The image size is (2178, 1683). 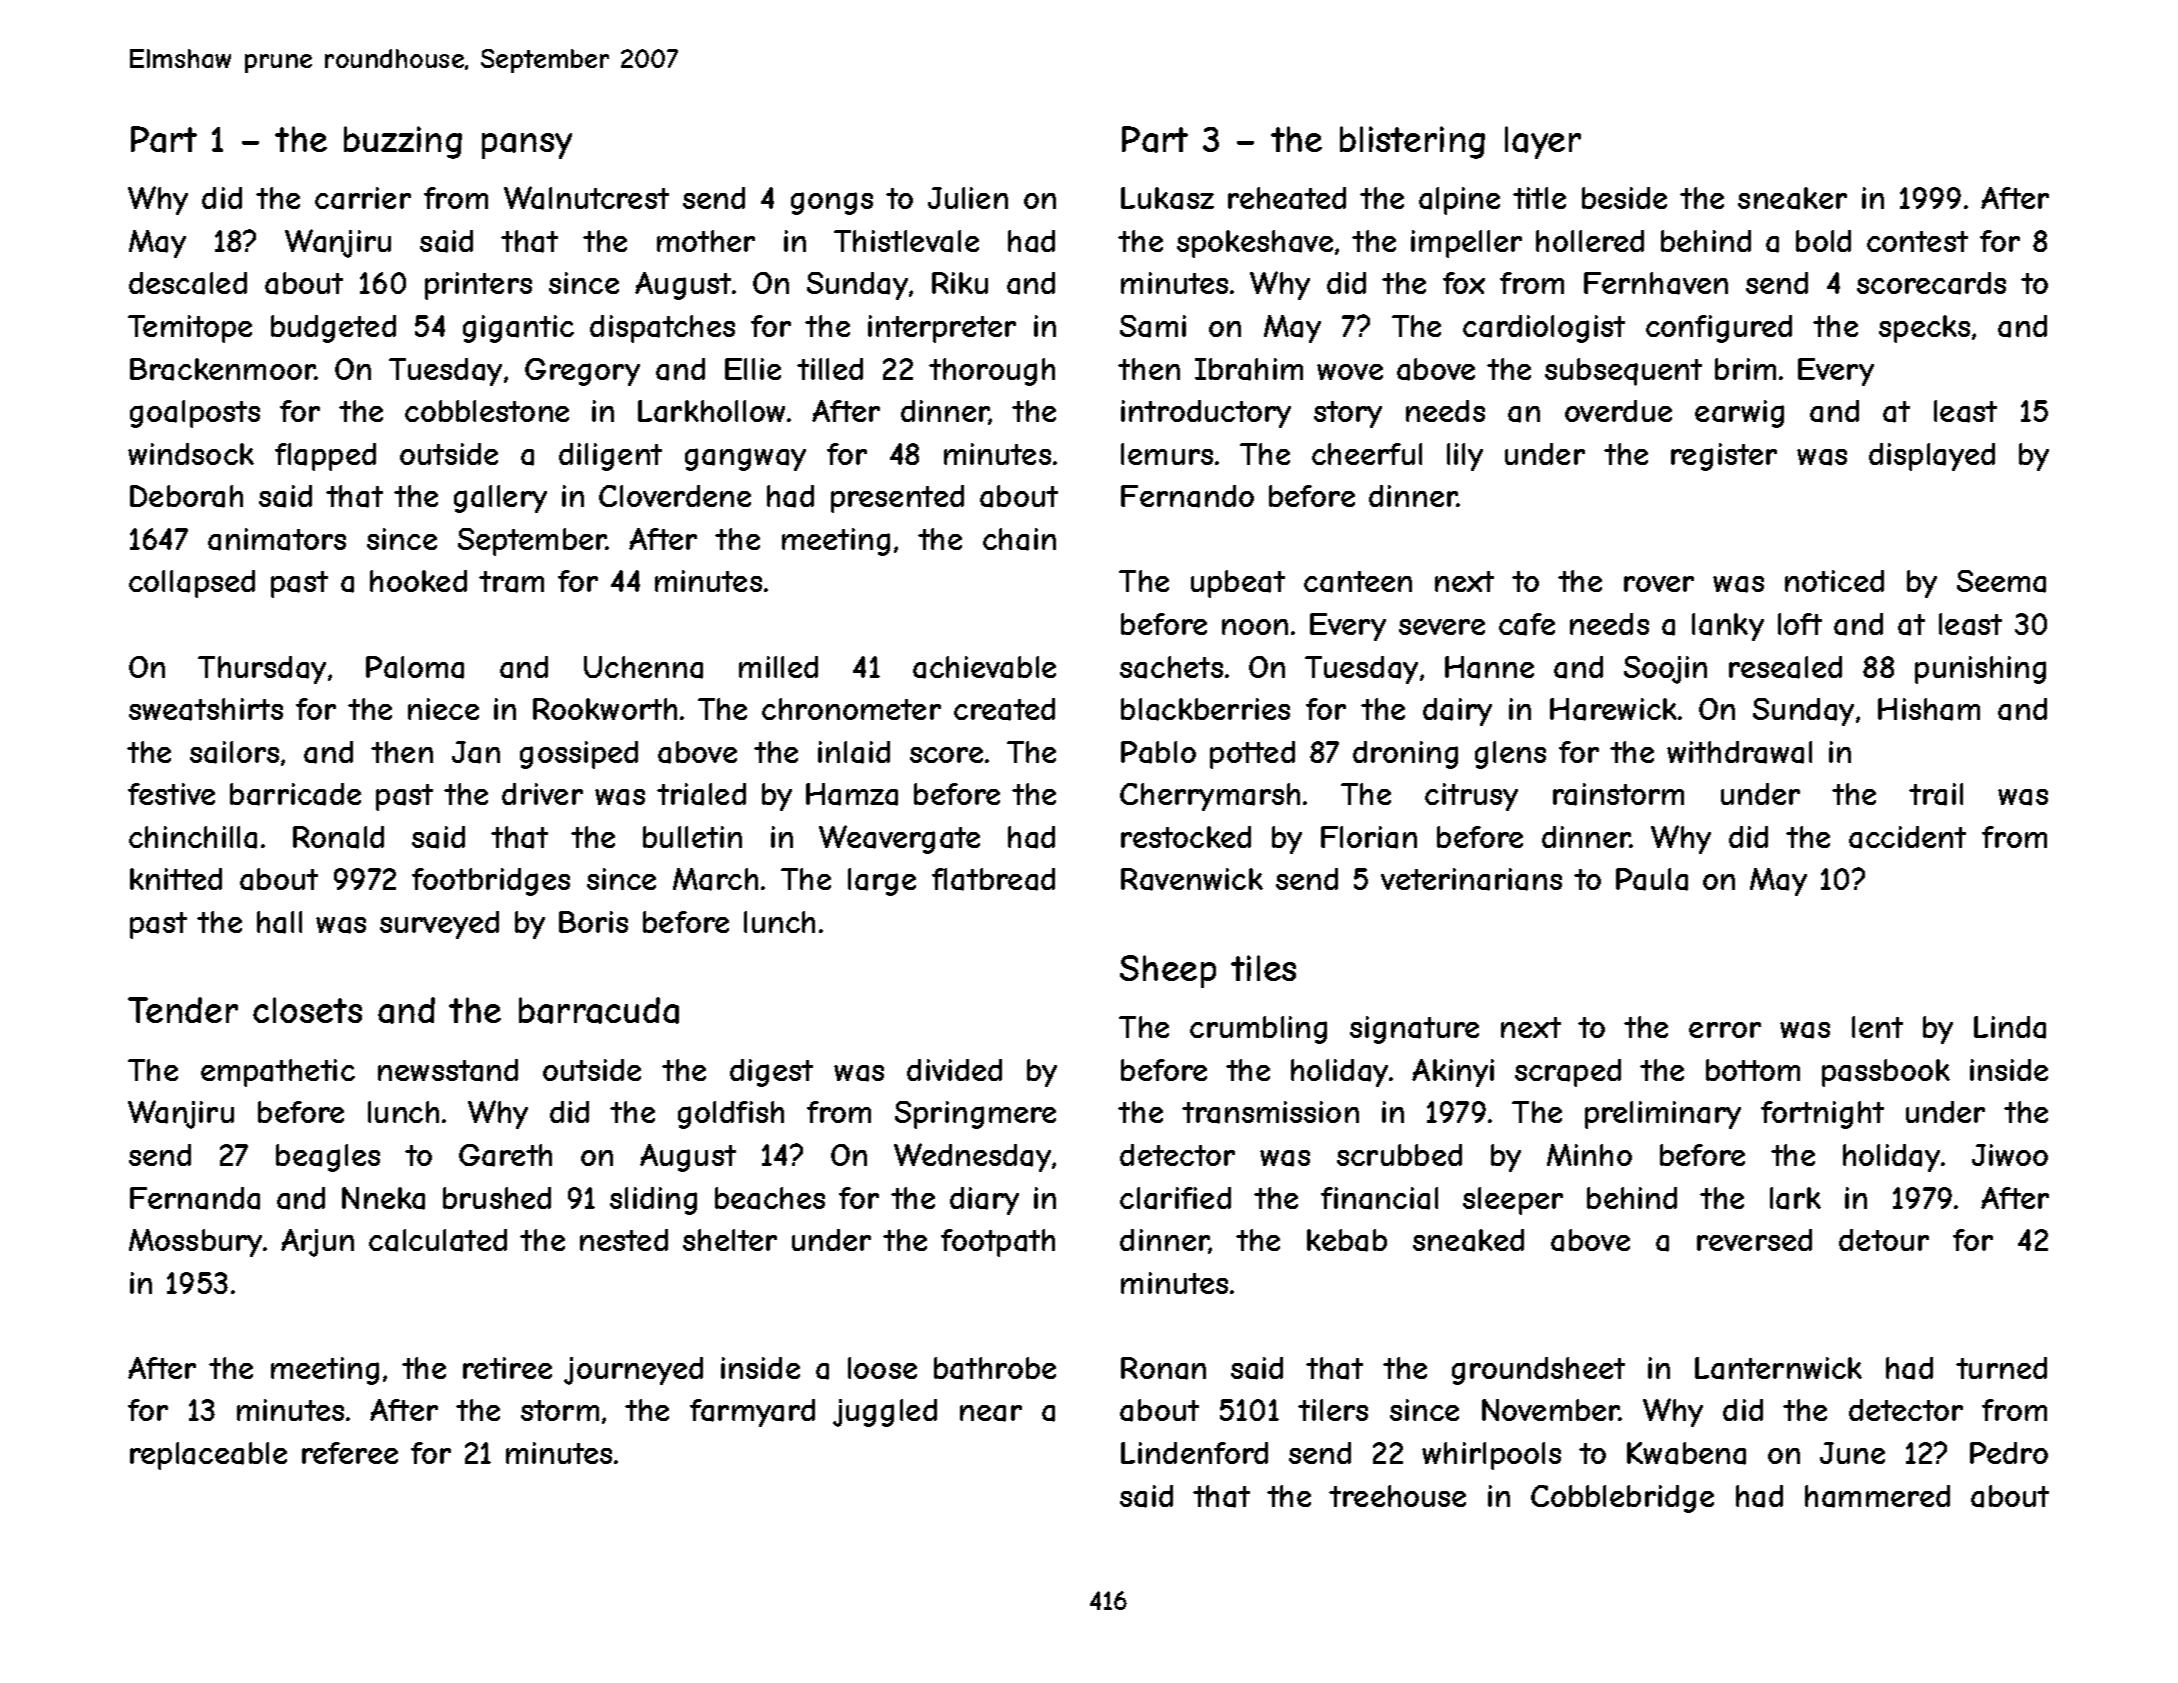 What do you see at coordinates (192, 584) in the screenshot?
I see `collapsed` at bounding box center [192, 584].
